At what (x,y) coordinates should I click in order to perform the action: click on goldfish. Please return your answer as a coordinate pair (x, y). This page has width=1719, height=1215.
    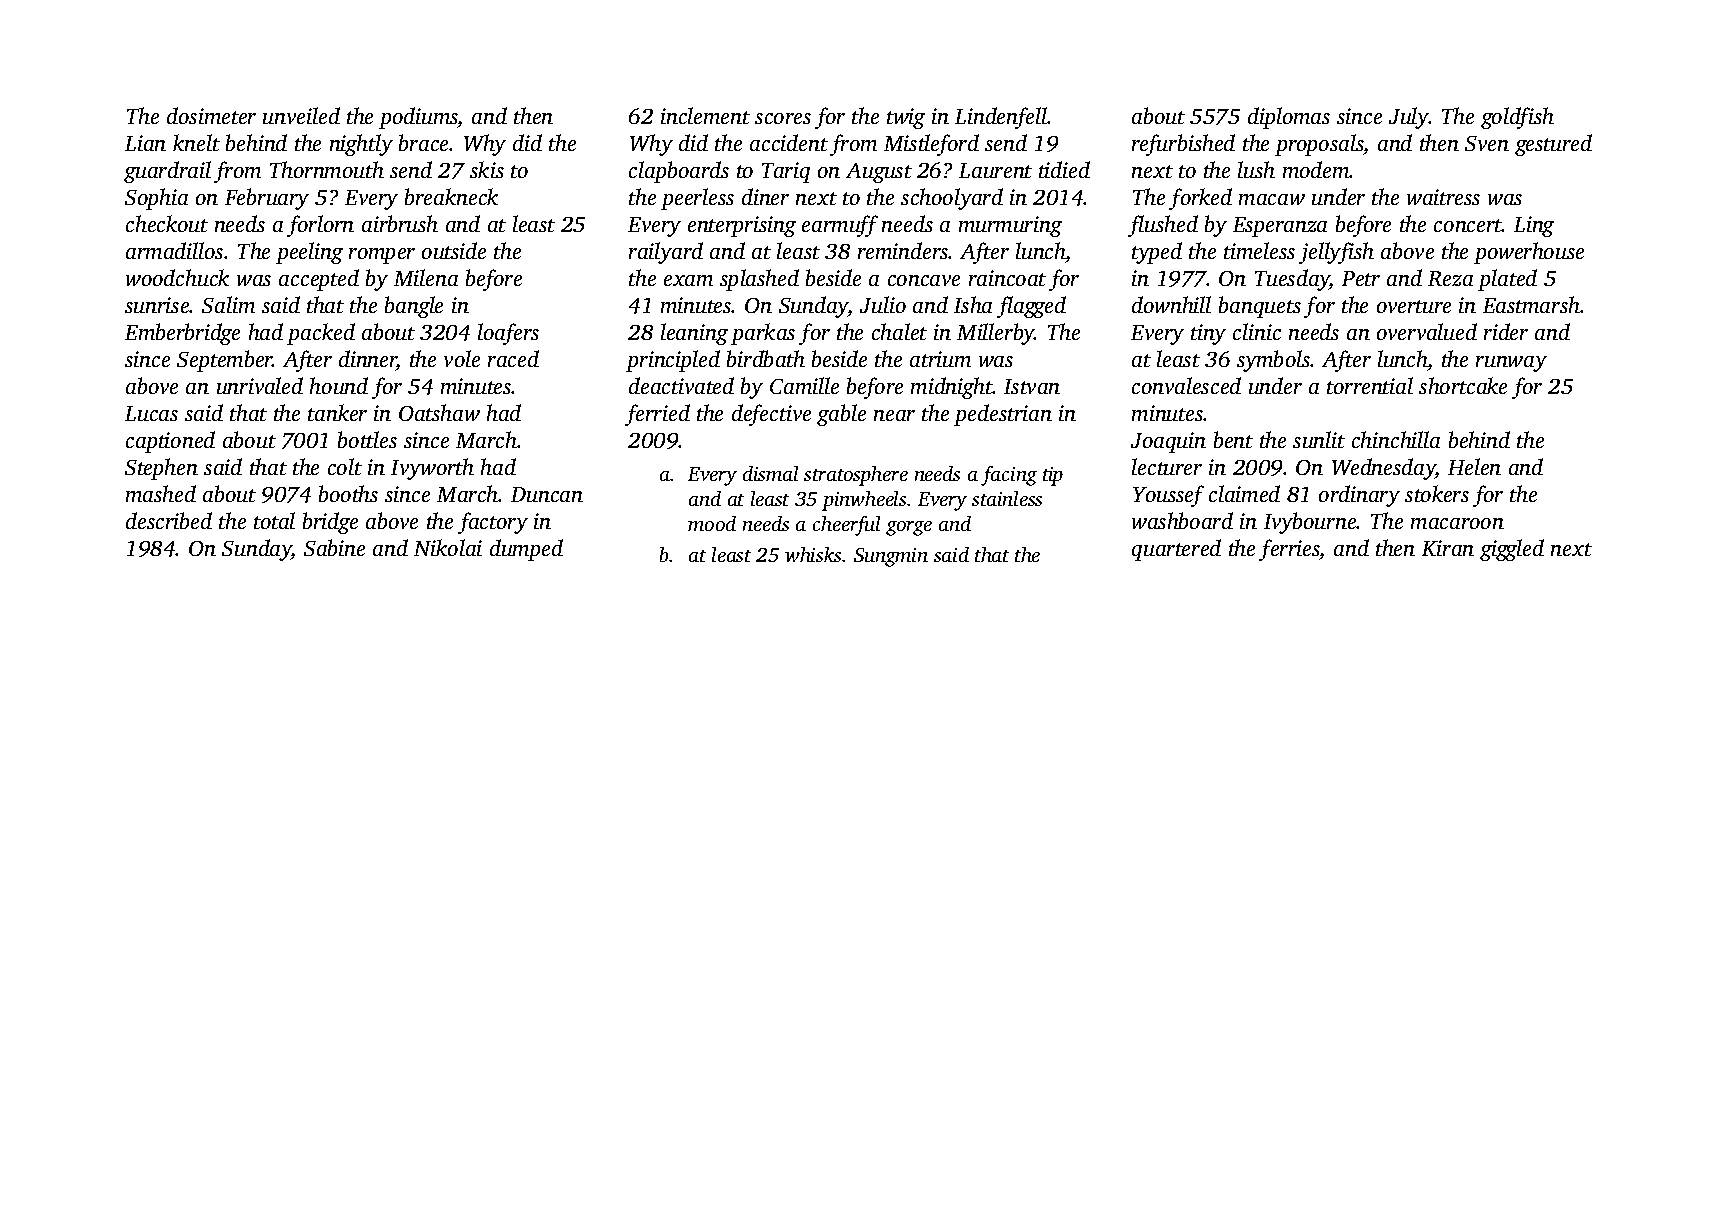
    Looking at the image, I should click on (1517, 118).
